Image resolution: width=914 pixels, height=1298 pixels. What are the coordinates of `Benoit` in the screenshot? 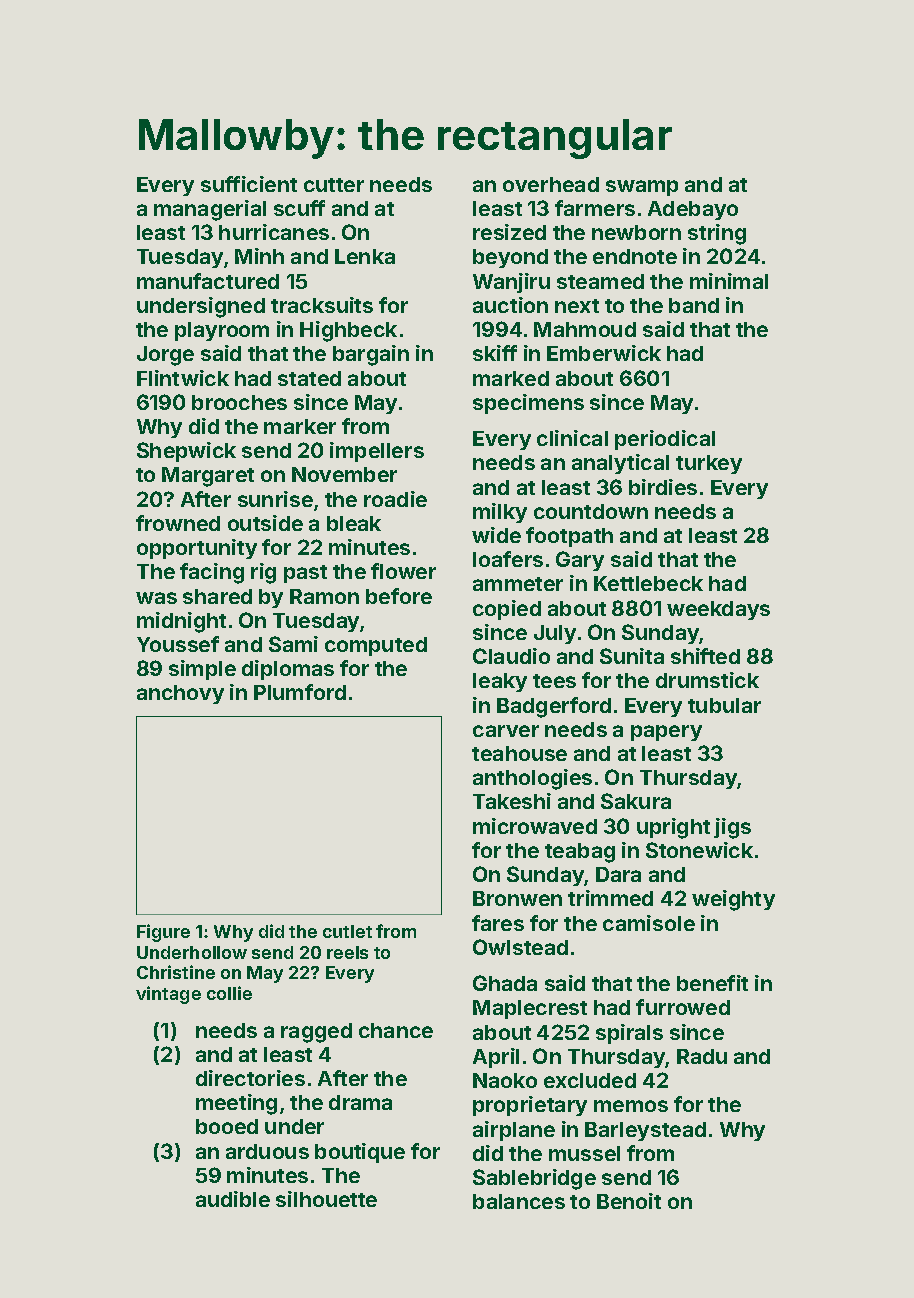 It's located at (629, 1201).
